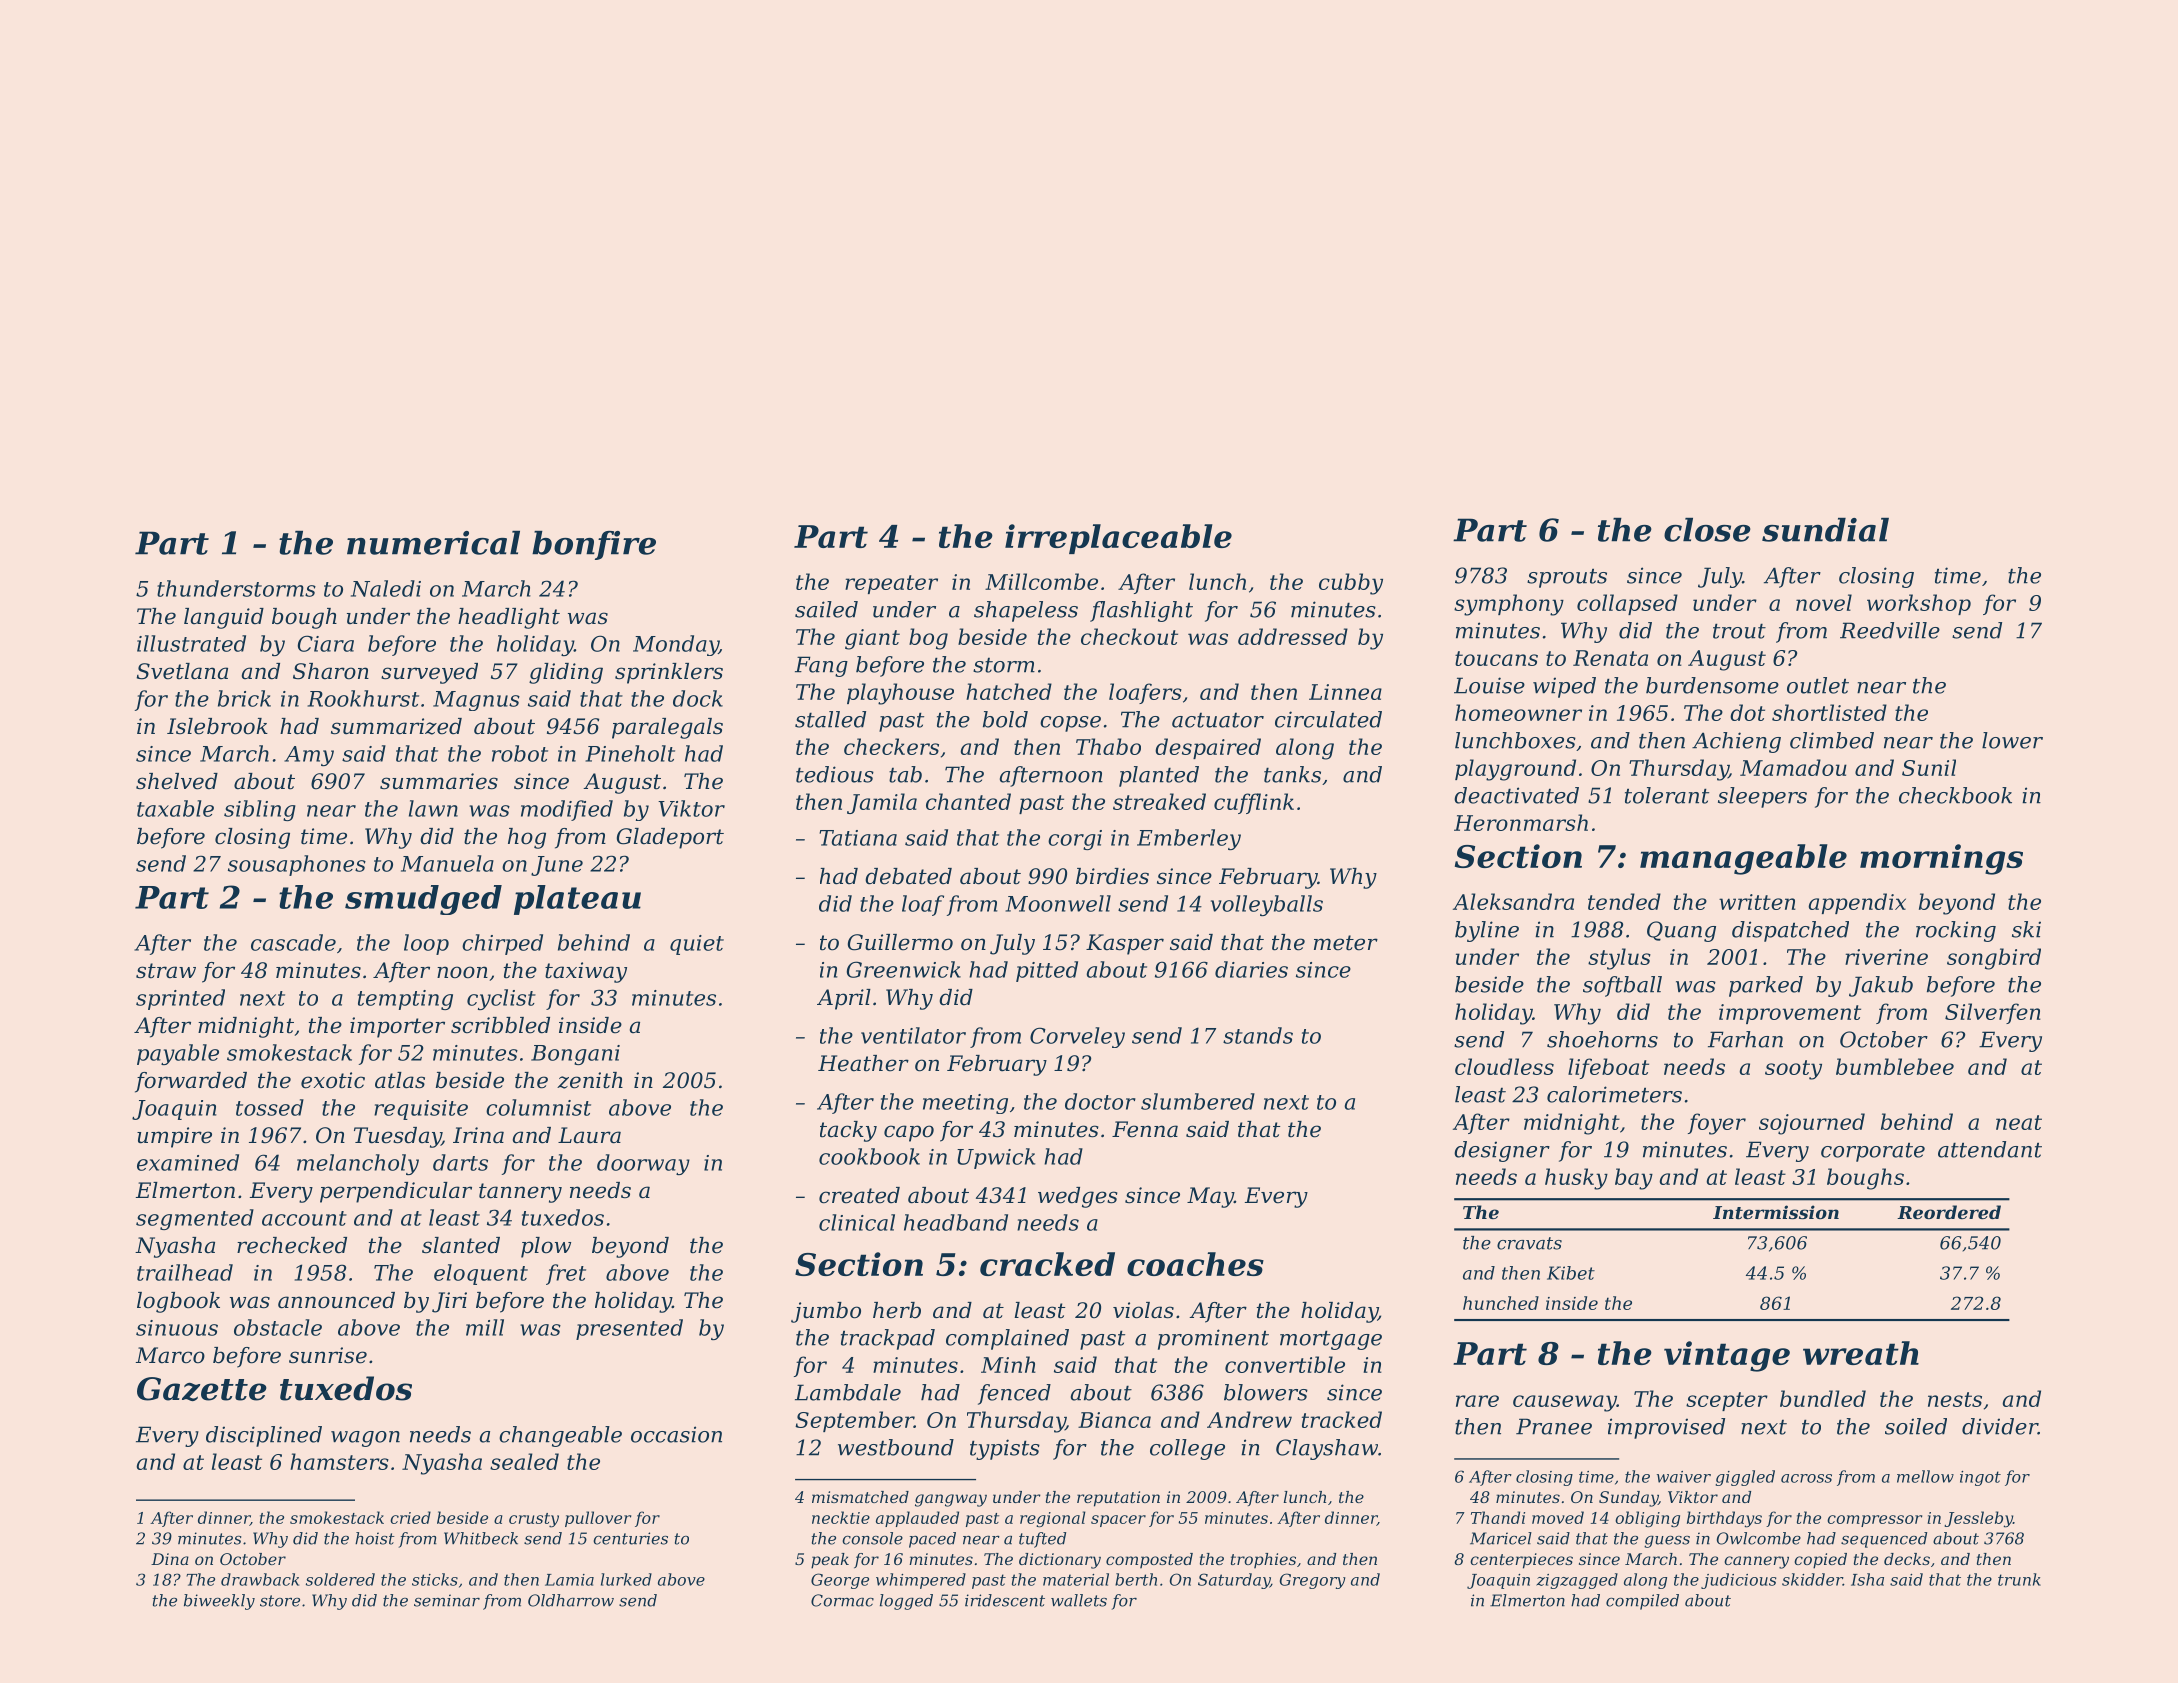 The image size is (2178, 1683). I want to click on close, so click(1707, 530).
